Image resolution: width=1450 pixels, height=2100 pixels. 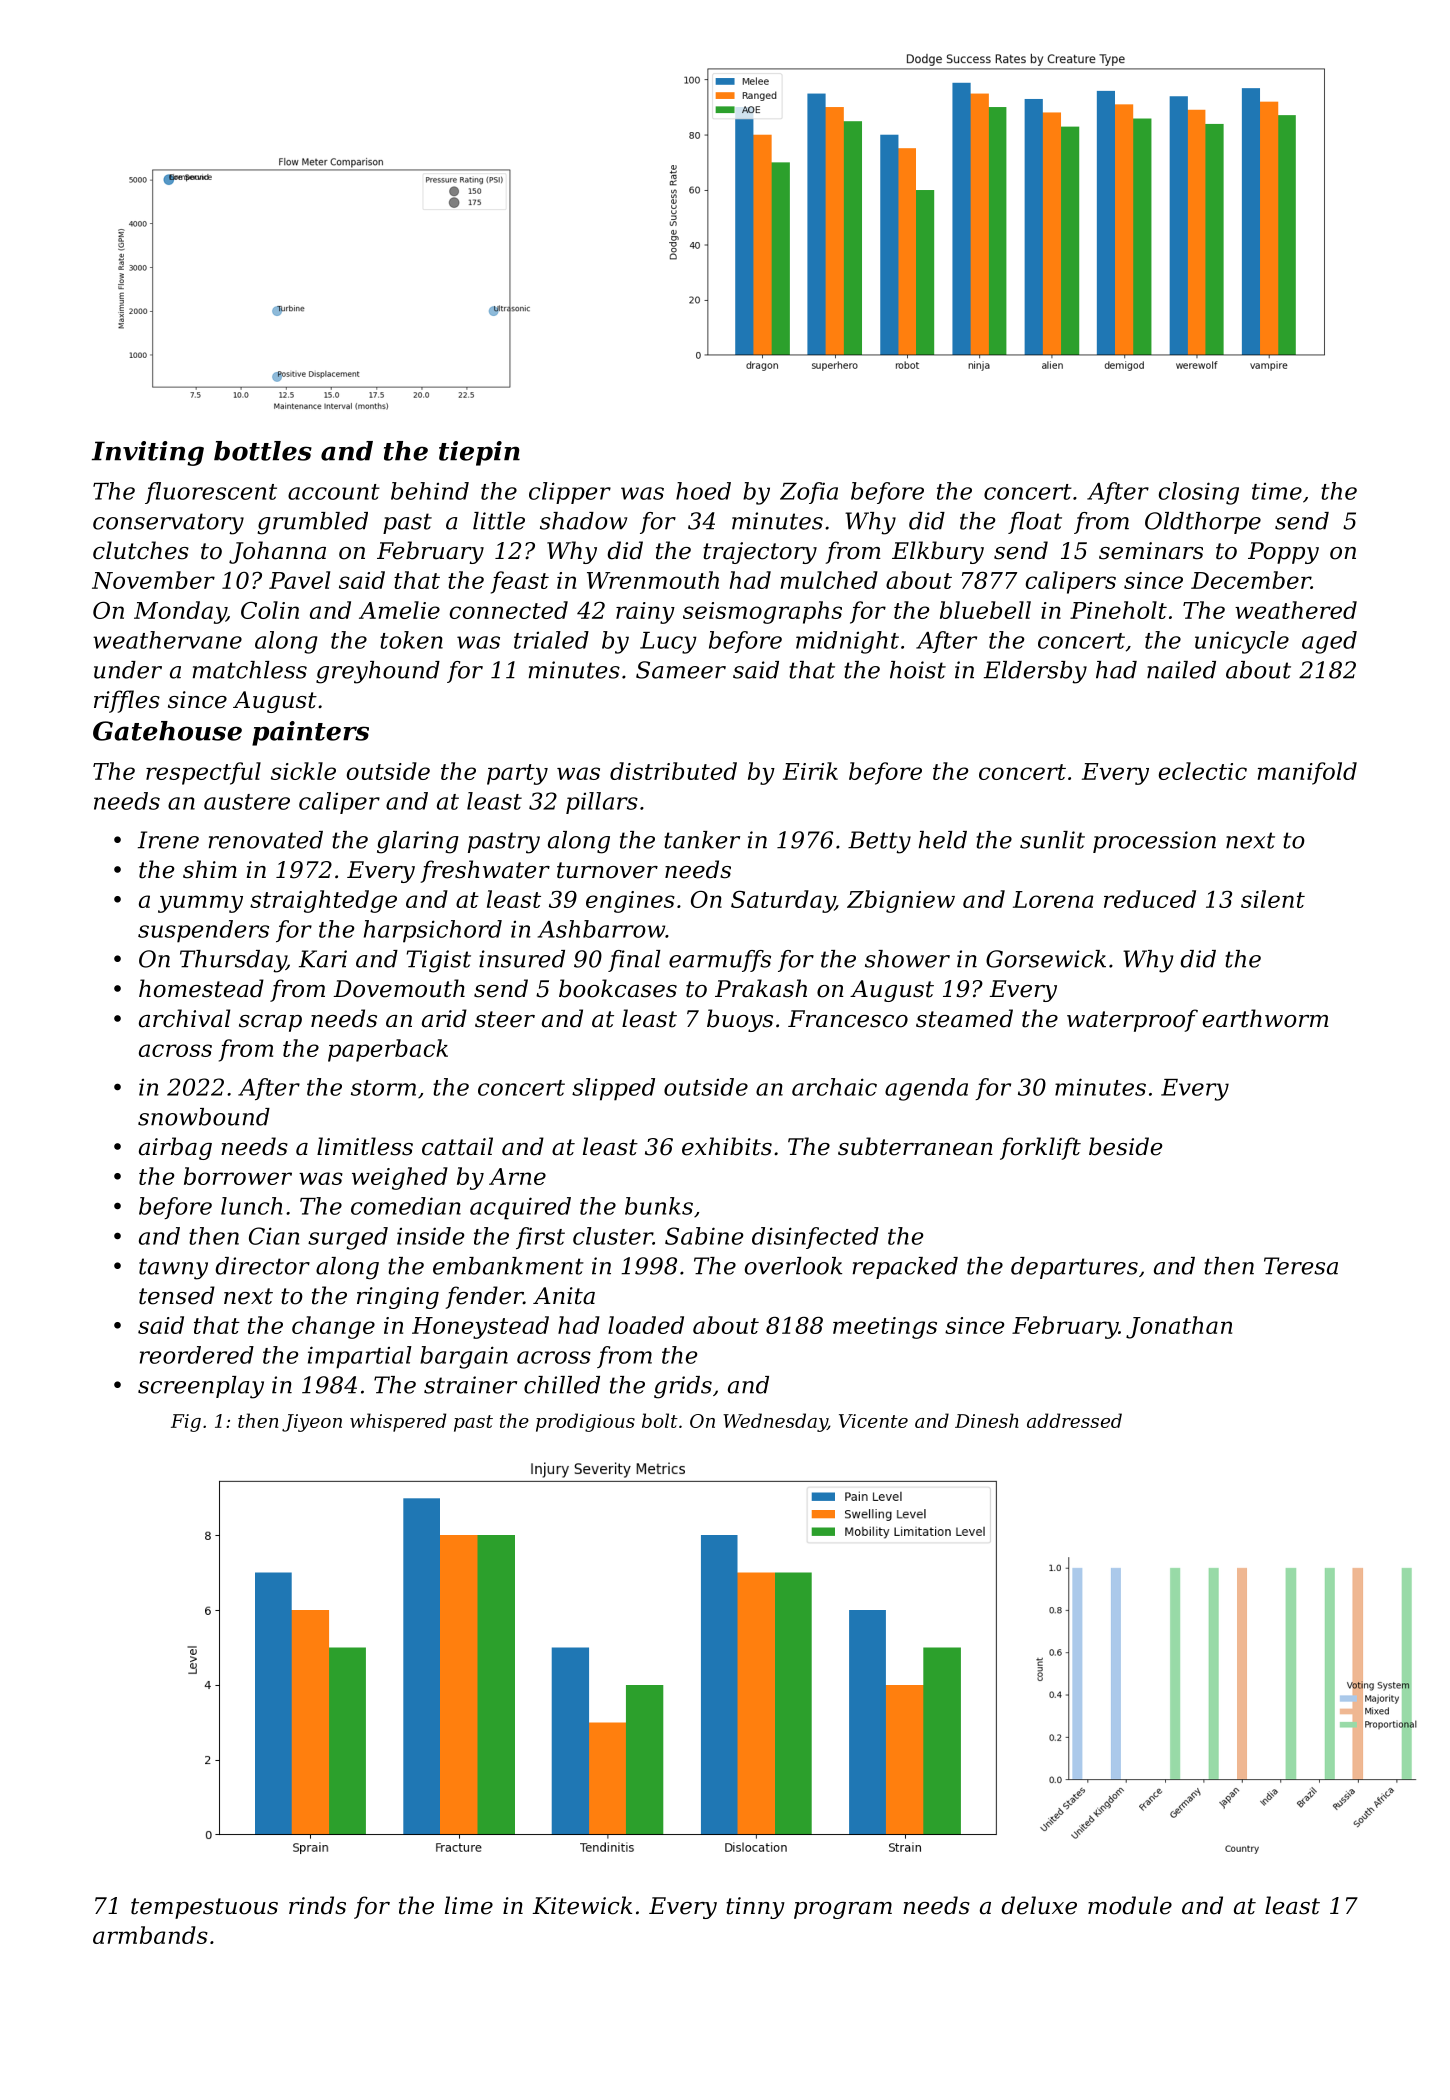 What do you see at coordinates (987, 1420) in the image?
I see `Dinesh` at bounding box center [987, 1420].
